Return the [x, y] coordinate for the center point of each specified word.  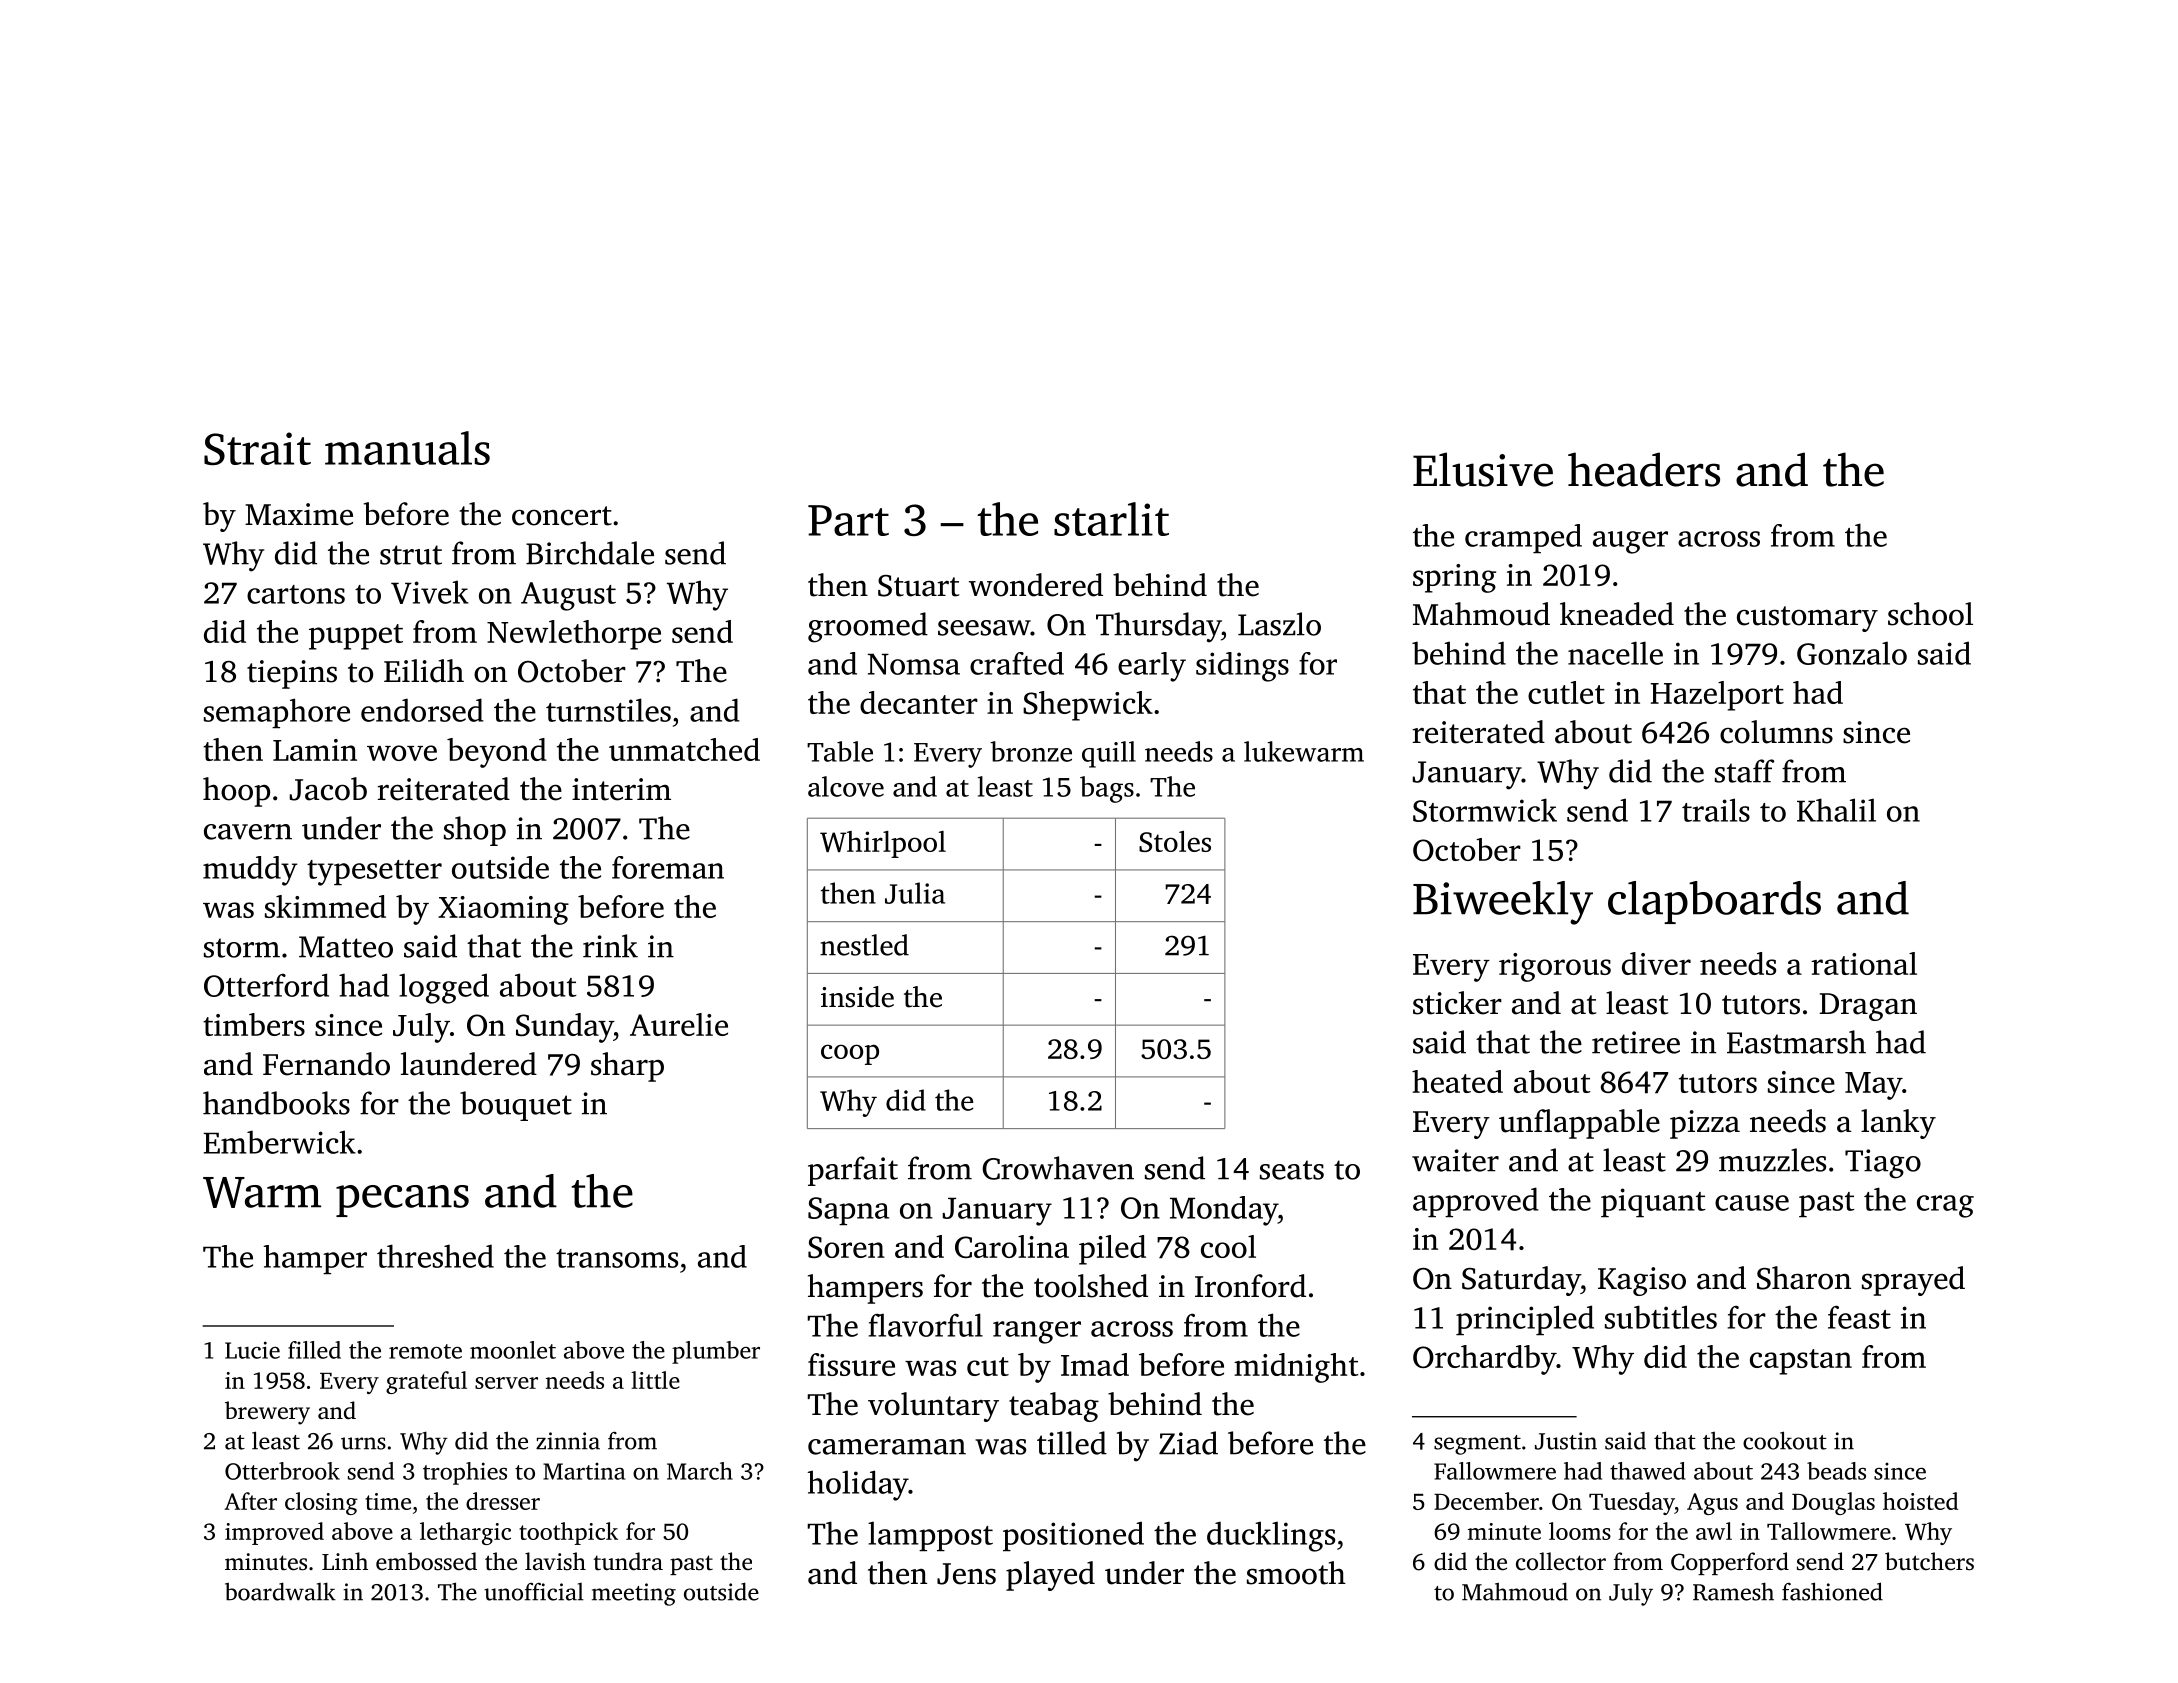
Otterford [266, 985]
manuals [407, 448]
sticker [1457, 1003]
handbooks [276, 1103]
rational [1864, 963]
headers [1644, 469]
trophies [465, 1473]
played [1050, 1576]
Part [848, 520]
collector [1561, 1561]
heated [1457, 1081]
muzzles [1772, 1160]
